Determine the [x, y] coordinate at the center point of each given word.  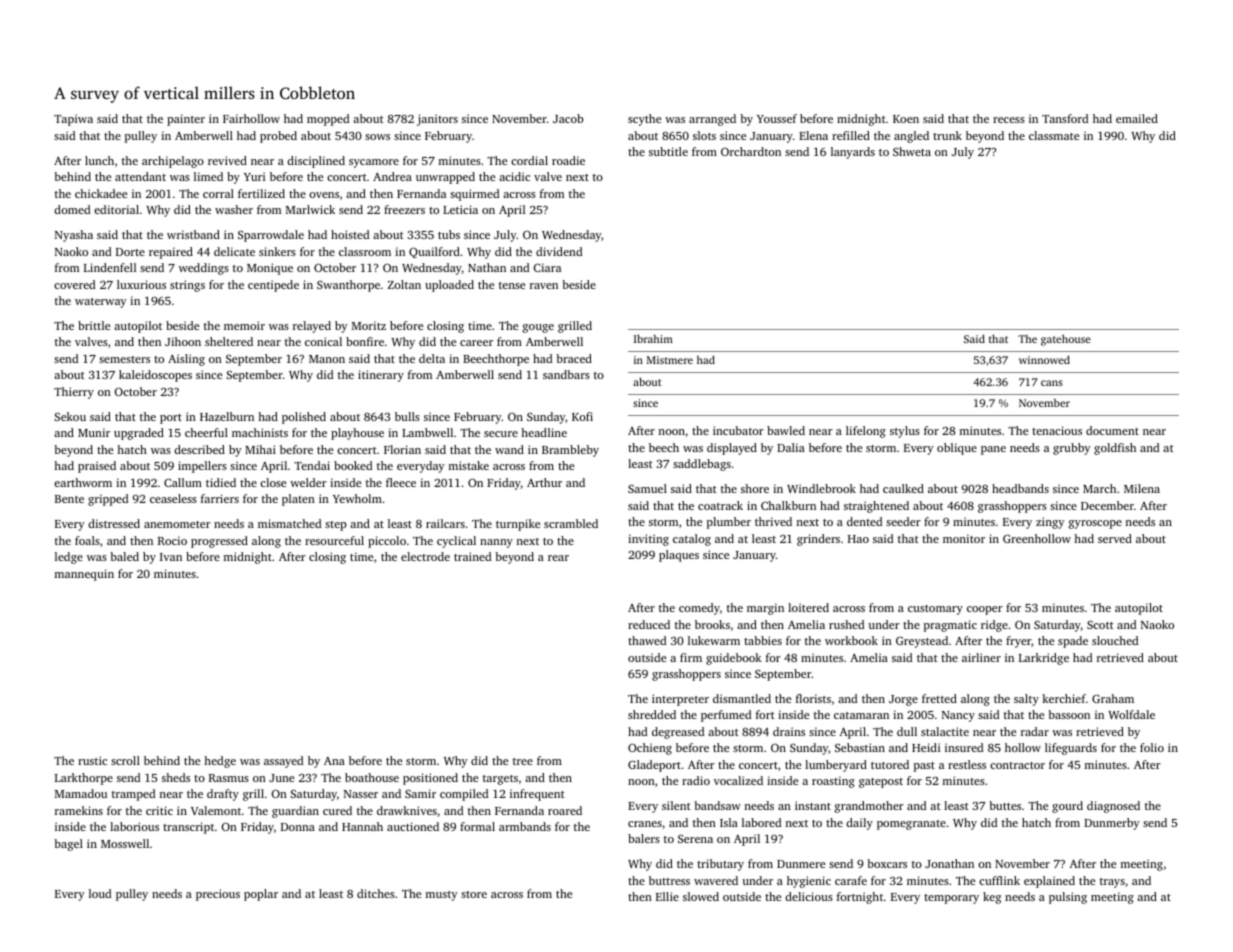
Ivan [171, 557]
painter [186, 120]
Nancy [958, 716]
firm [691, 657]
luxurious [141, 284]
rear [558, 558]
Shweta [912, 151]
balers [644, 838]
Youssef [777, 118]
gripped [108, 500]
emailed [1137, 118]
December [1107, 505]
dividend [559, 251]
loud [100, 893]
